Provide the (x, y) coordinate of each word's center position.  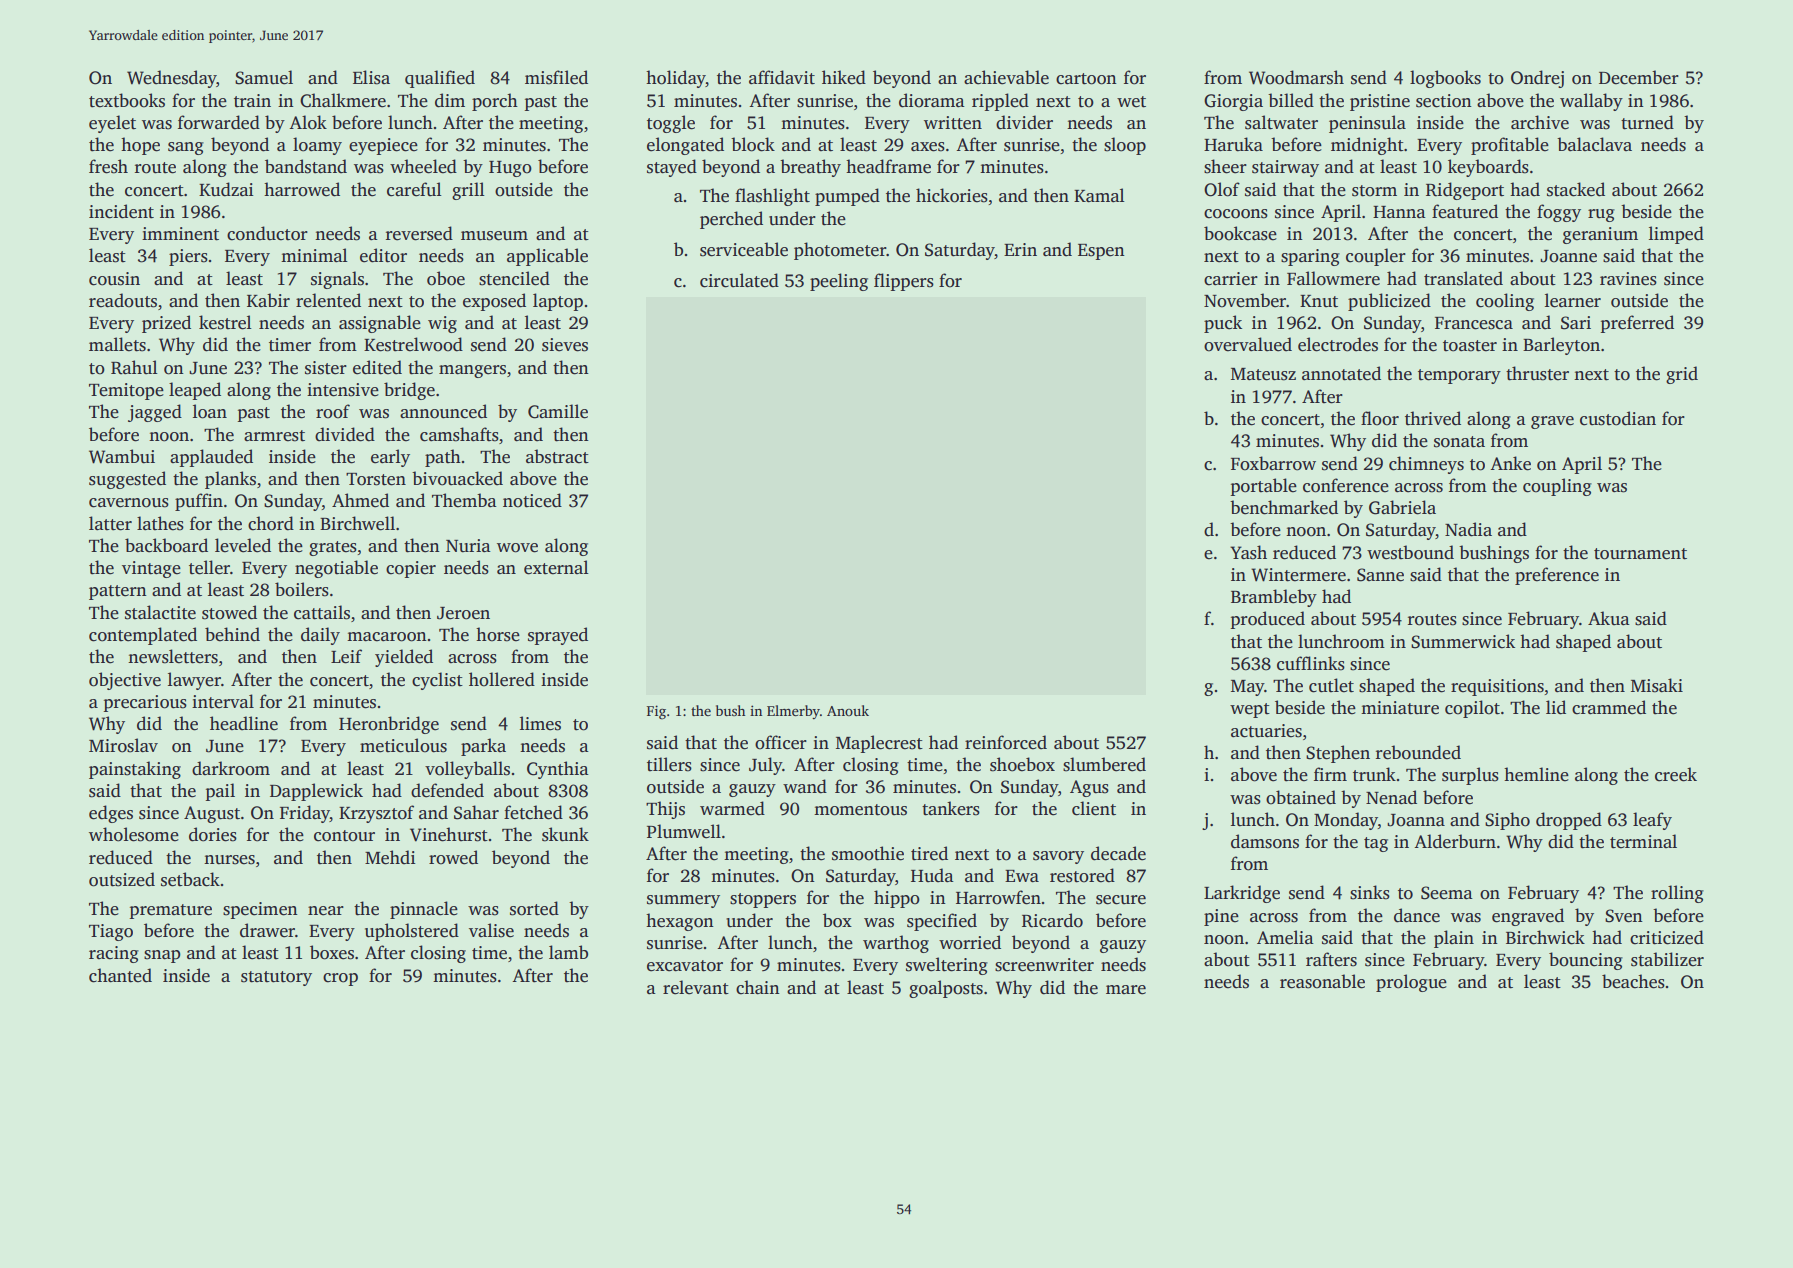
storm (1374, 191)
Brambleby (1274, 598)
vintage (151, 569)
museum (494, 236)
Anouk (848, 710)
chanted (120, 975)
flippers (904, 282)
